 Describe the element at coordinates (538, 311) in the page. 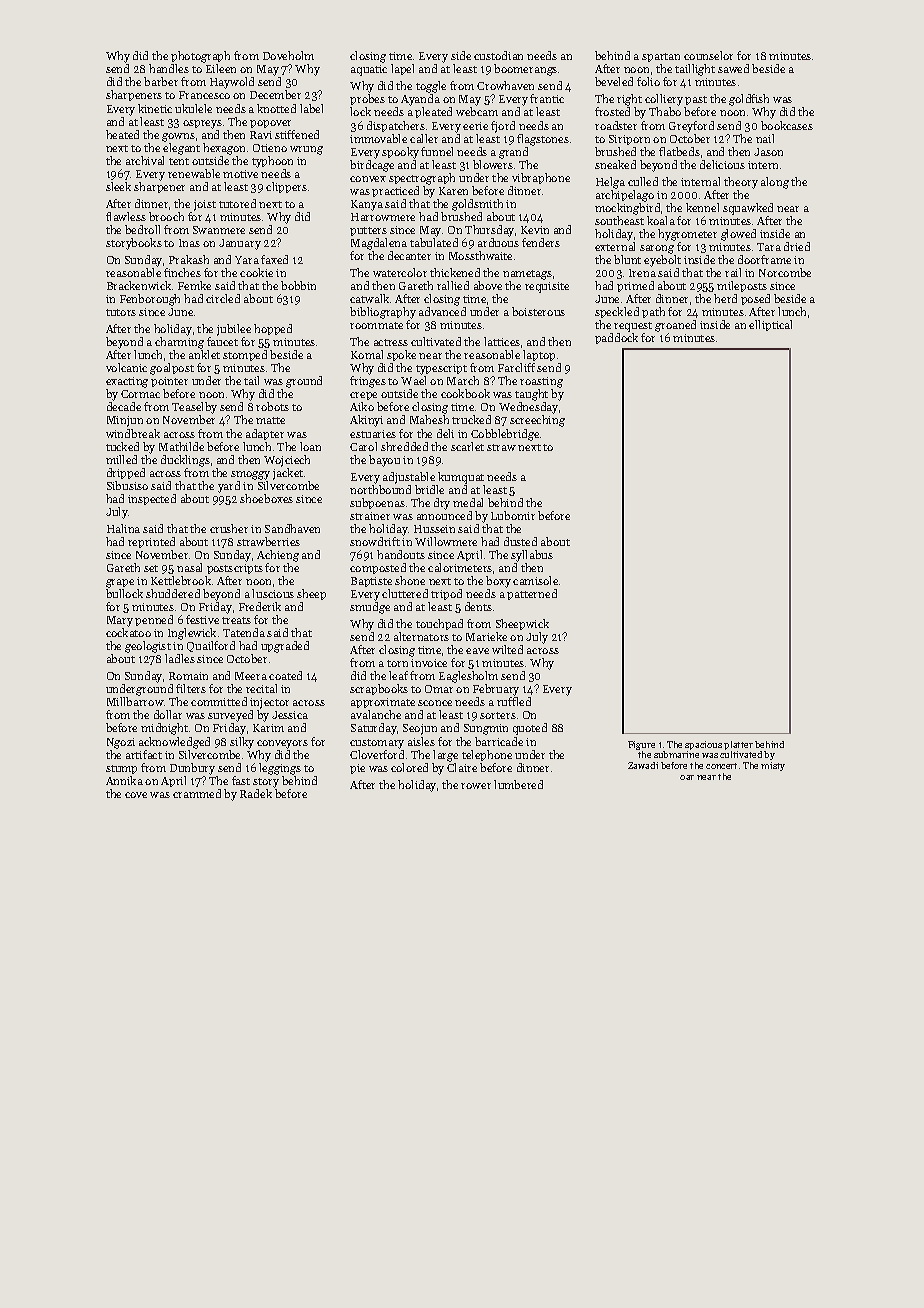

I see `boisterous` at that location.
